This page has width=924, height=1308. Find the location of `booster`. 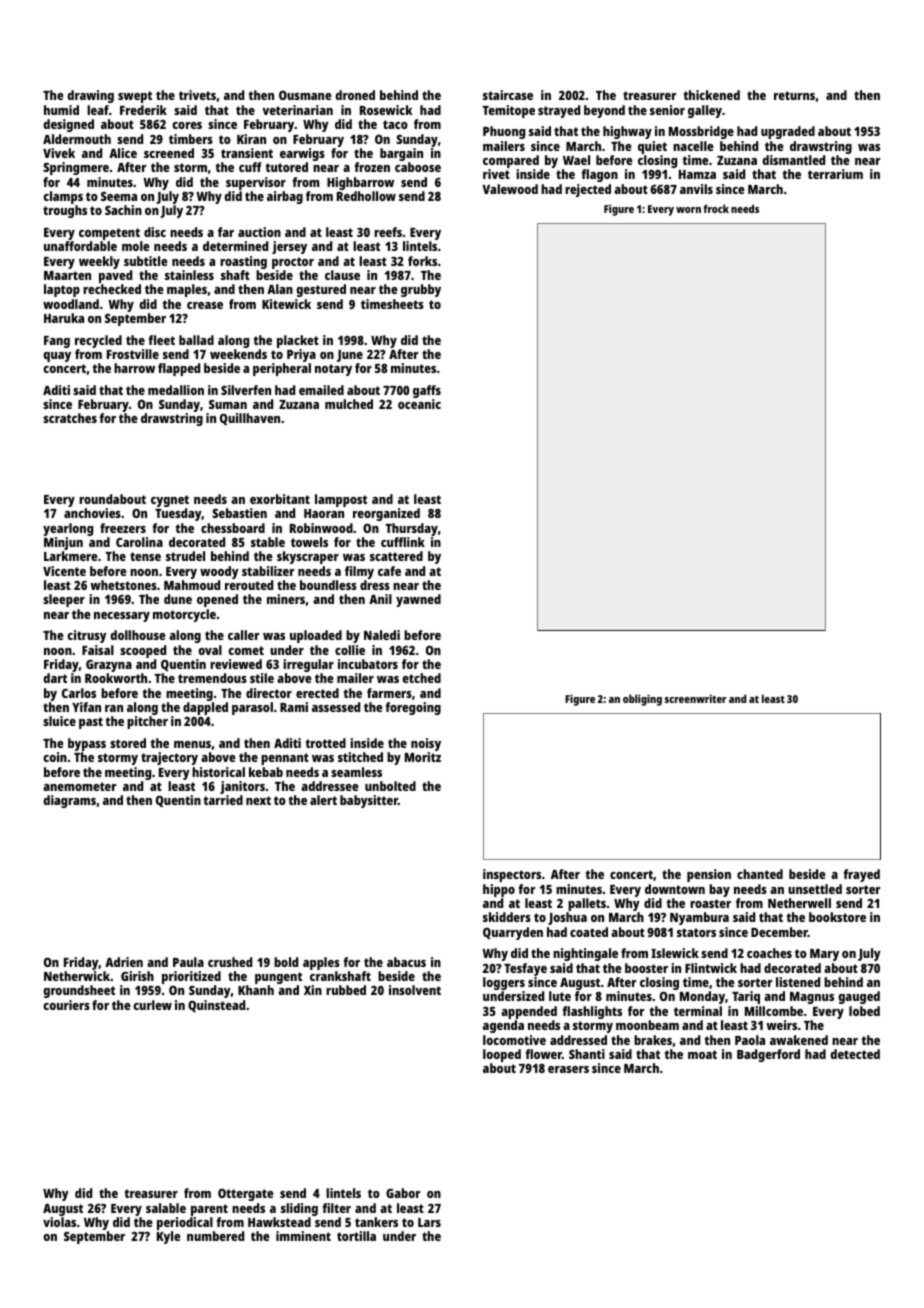

booster is located at coordinates (646, 968).
